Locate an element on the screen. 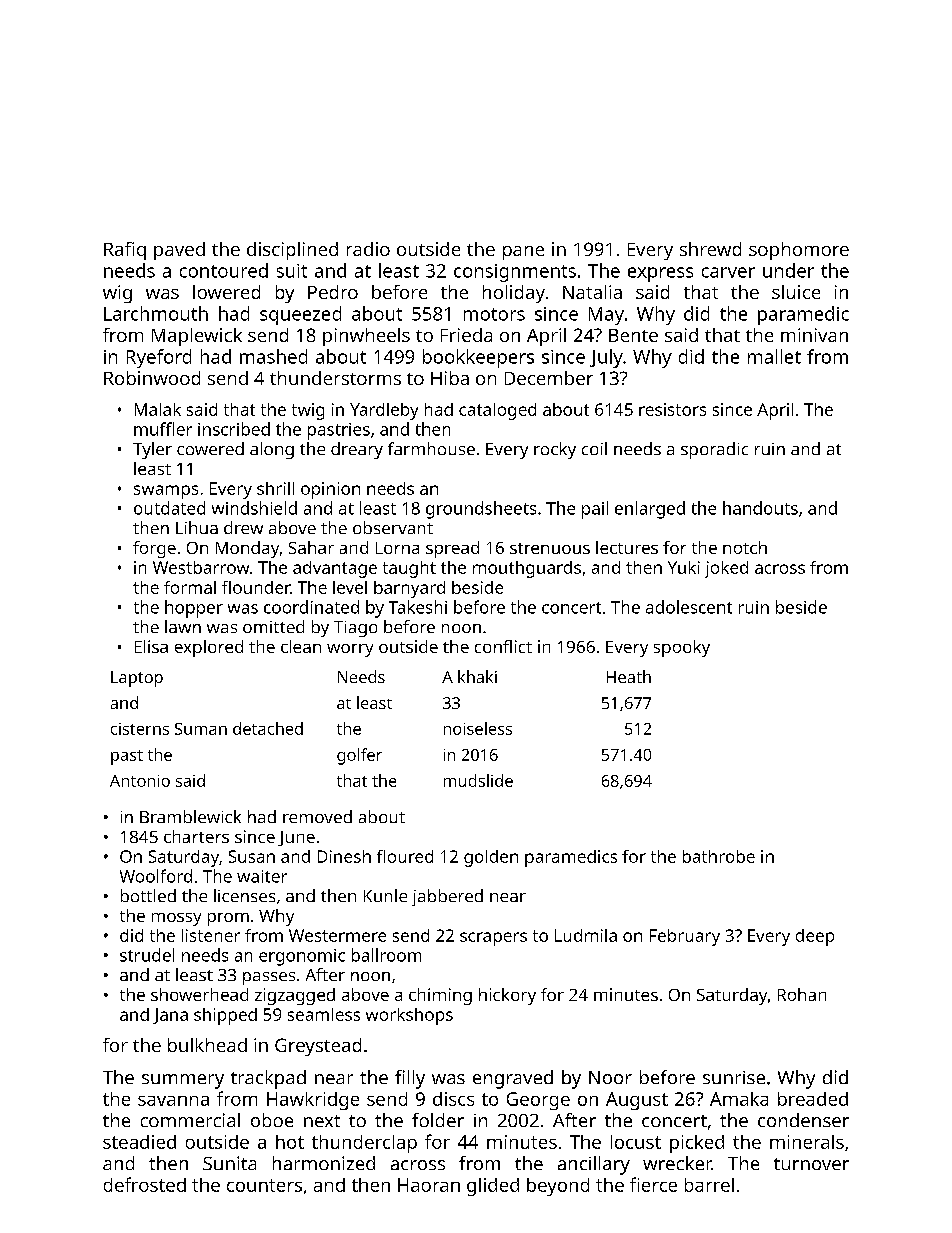 This screenshot has width=952, height=1233. Maplewick is located at coordinates (197, 337).
